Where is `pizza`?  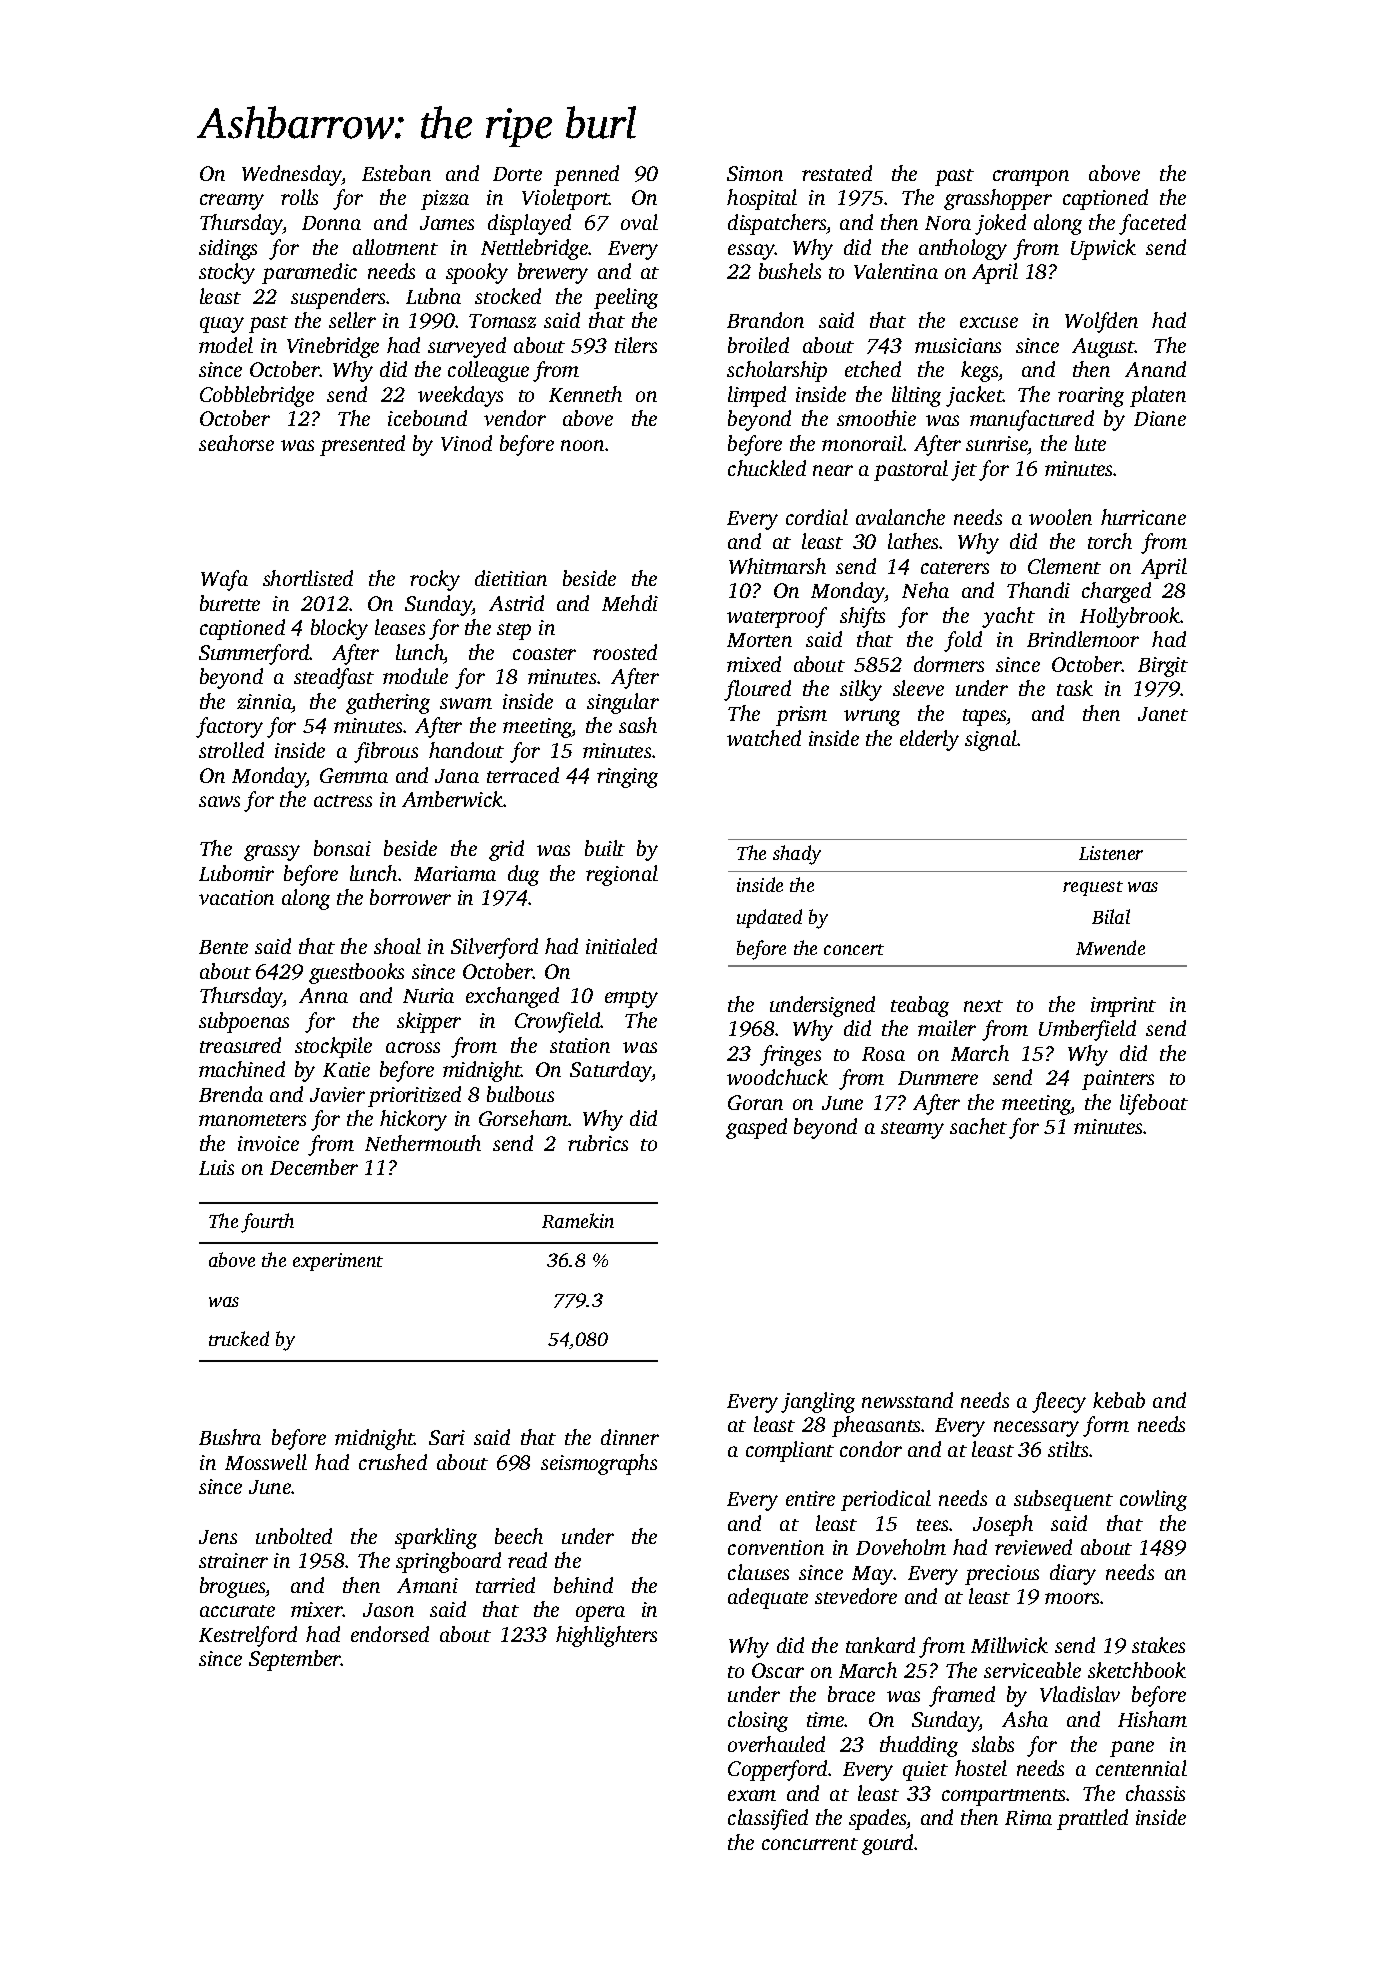 pizza is located at coordinates (445, 200).
